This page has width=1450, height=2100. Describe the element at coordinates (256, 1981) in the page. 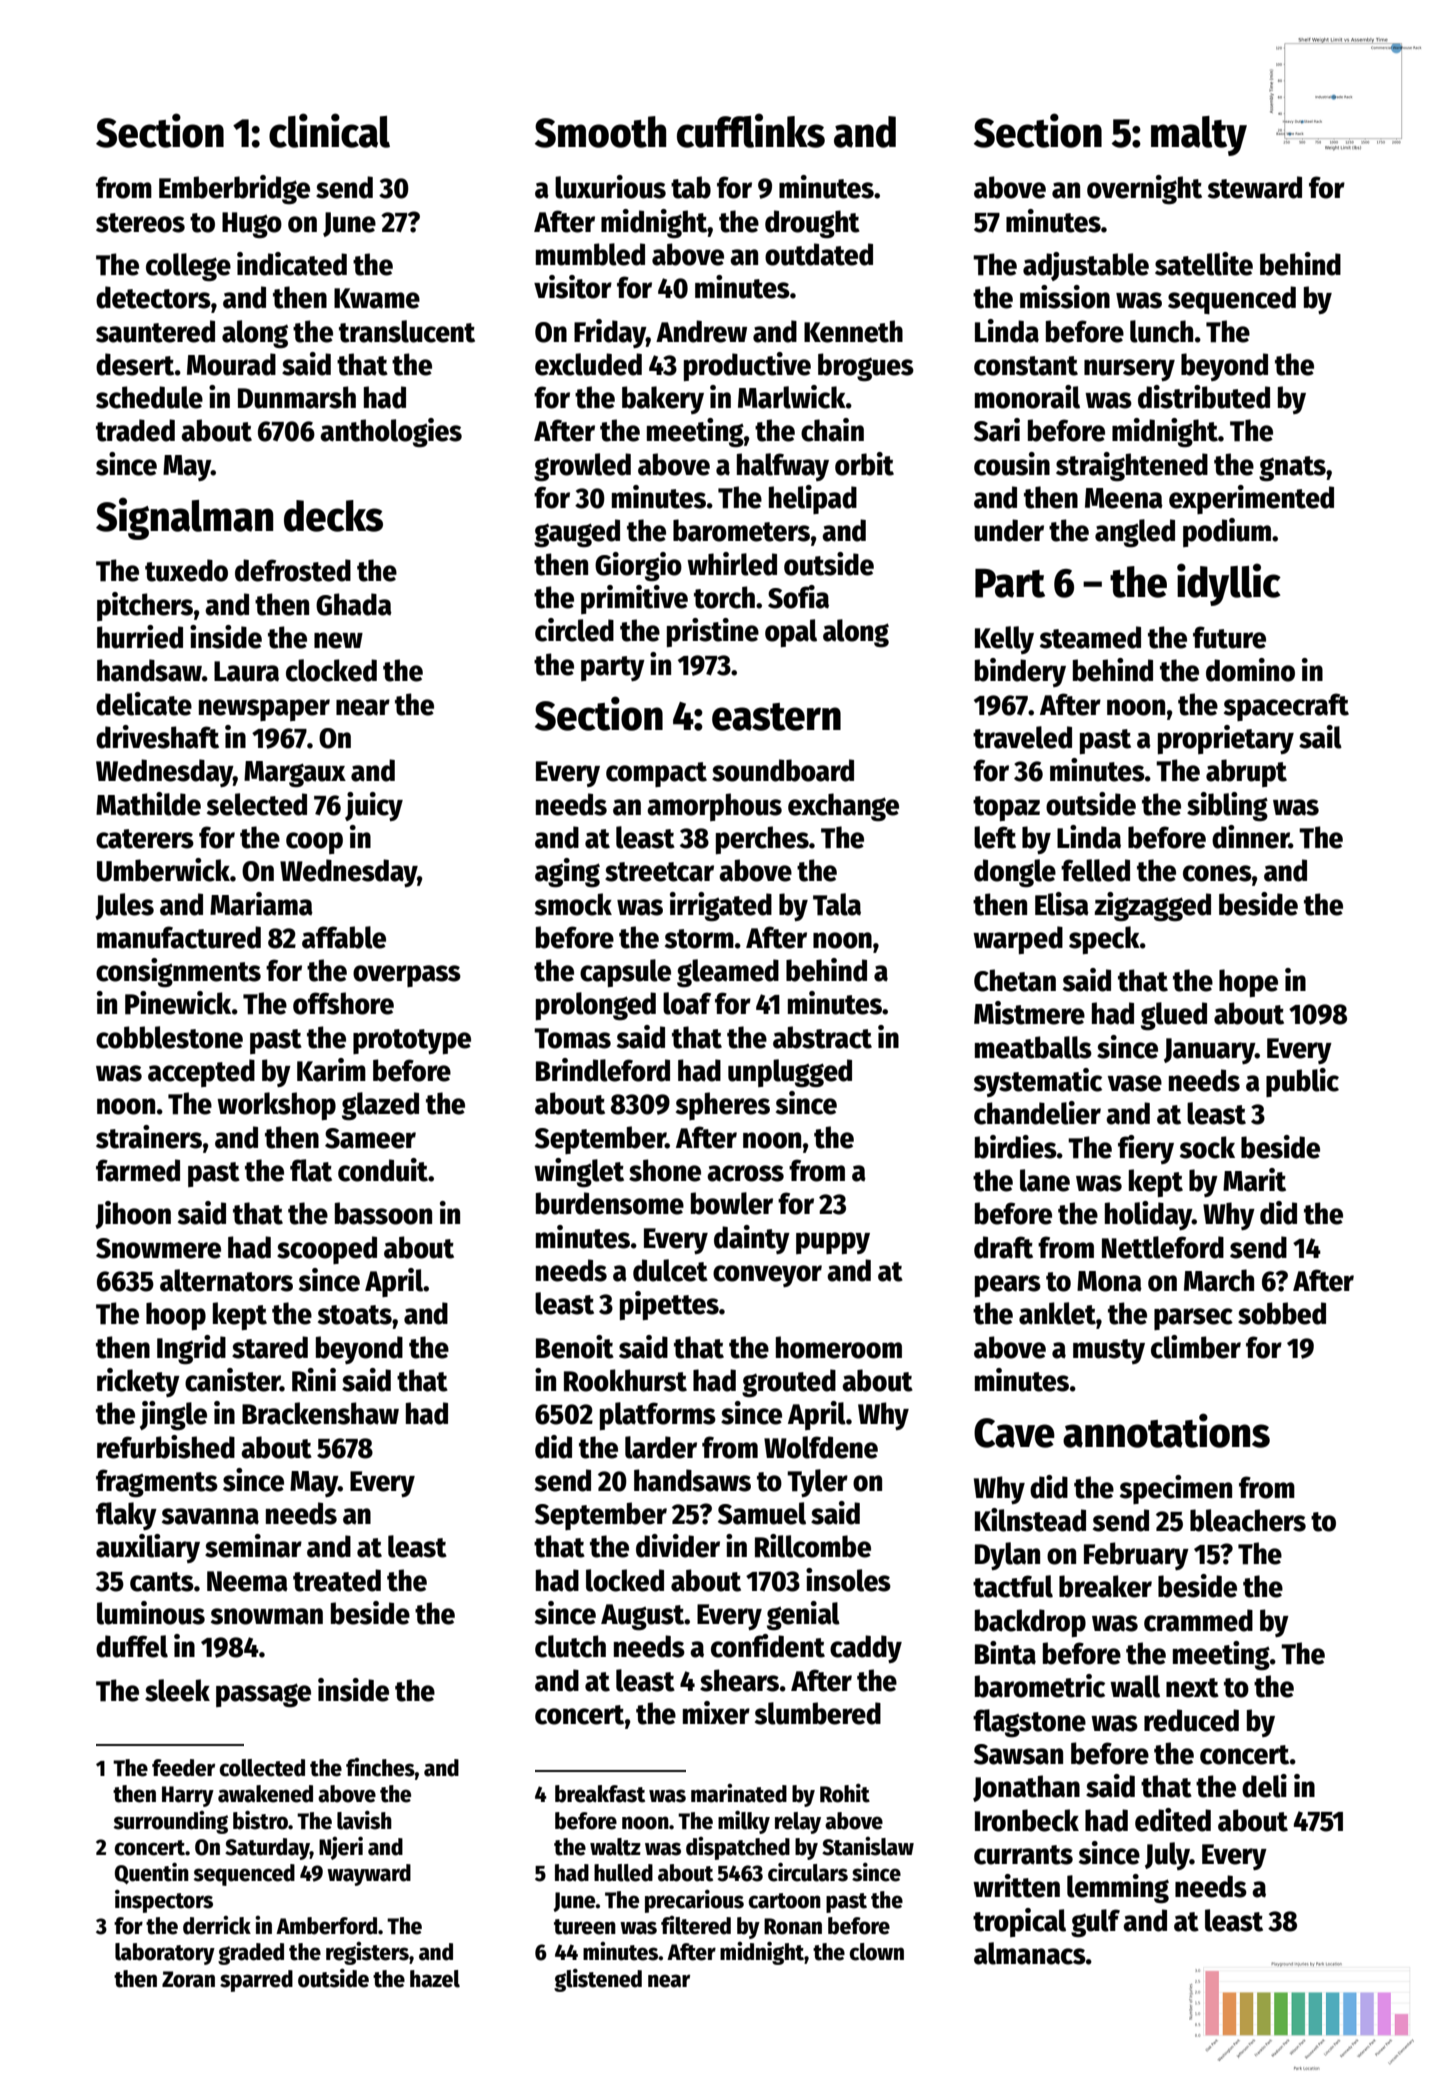

I see `sparred` at that location.
